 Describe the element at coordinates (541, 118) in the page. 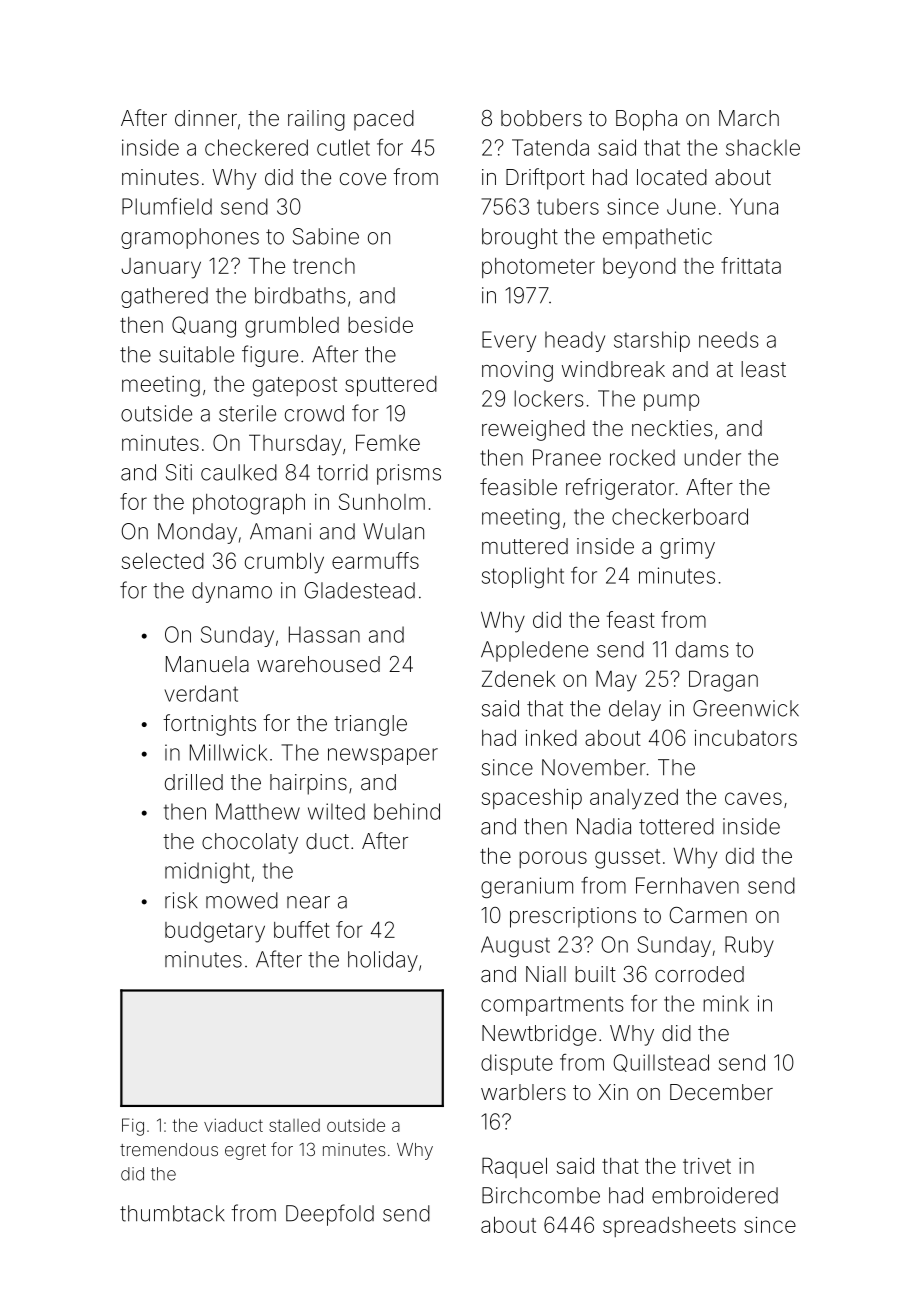

I see `bobbers` at that location.
